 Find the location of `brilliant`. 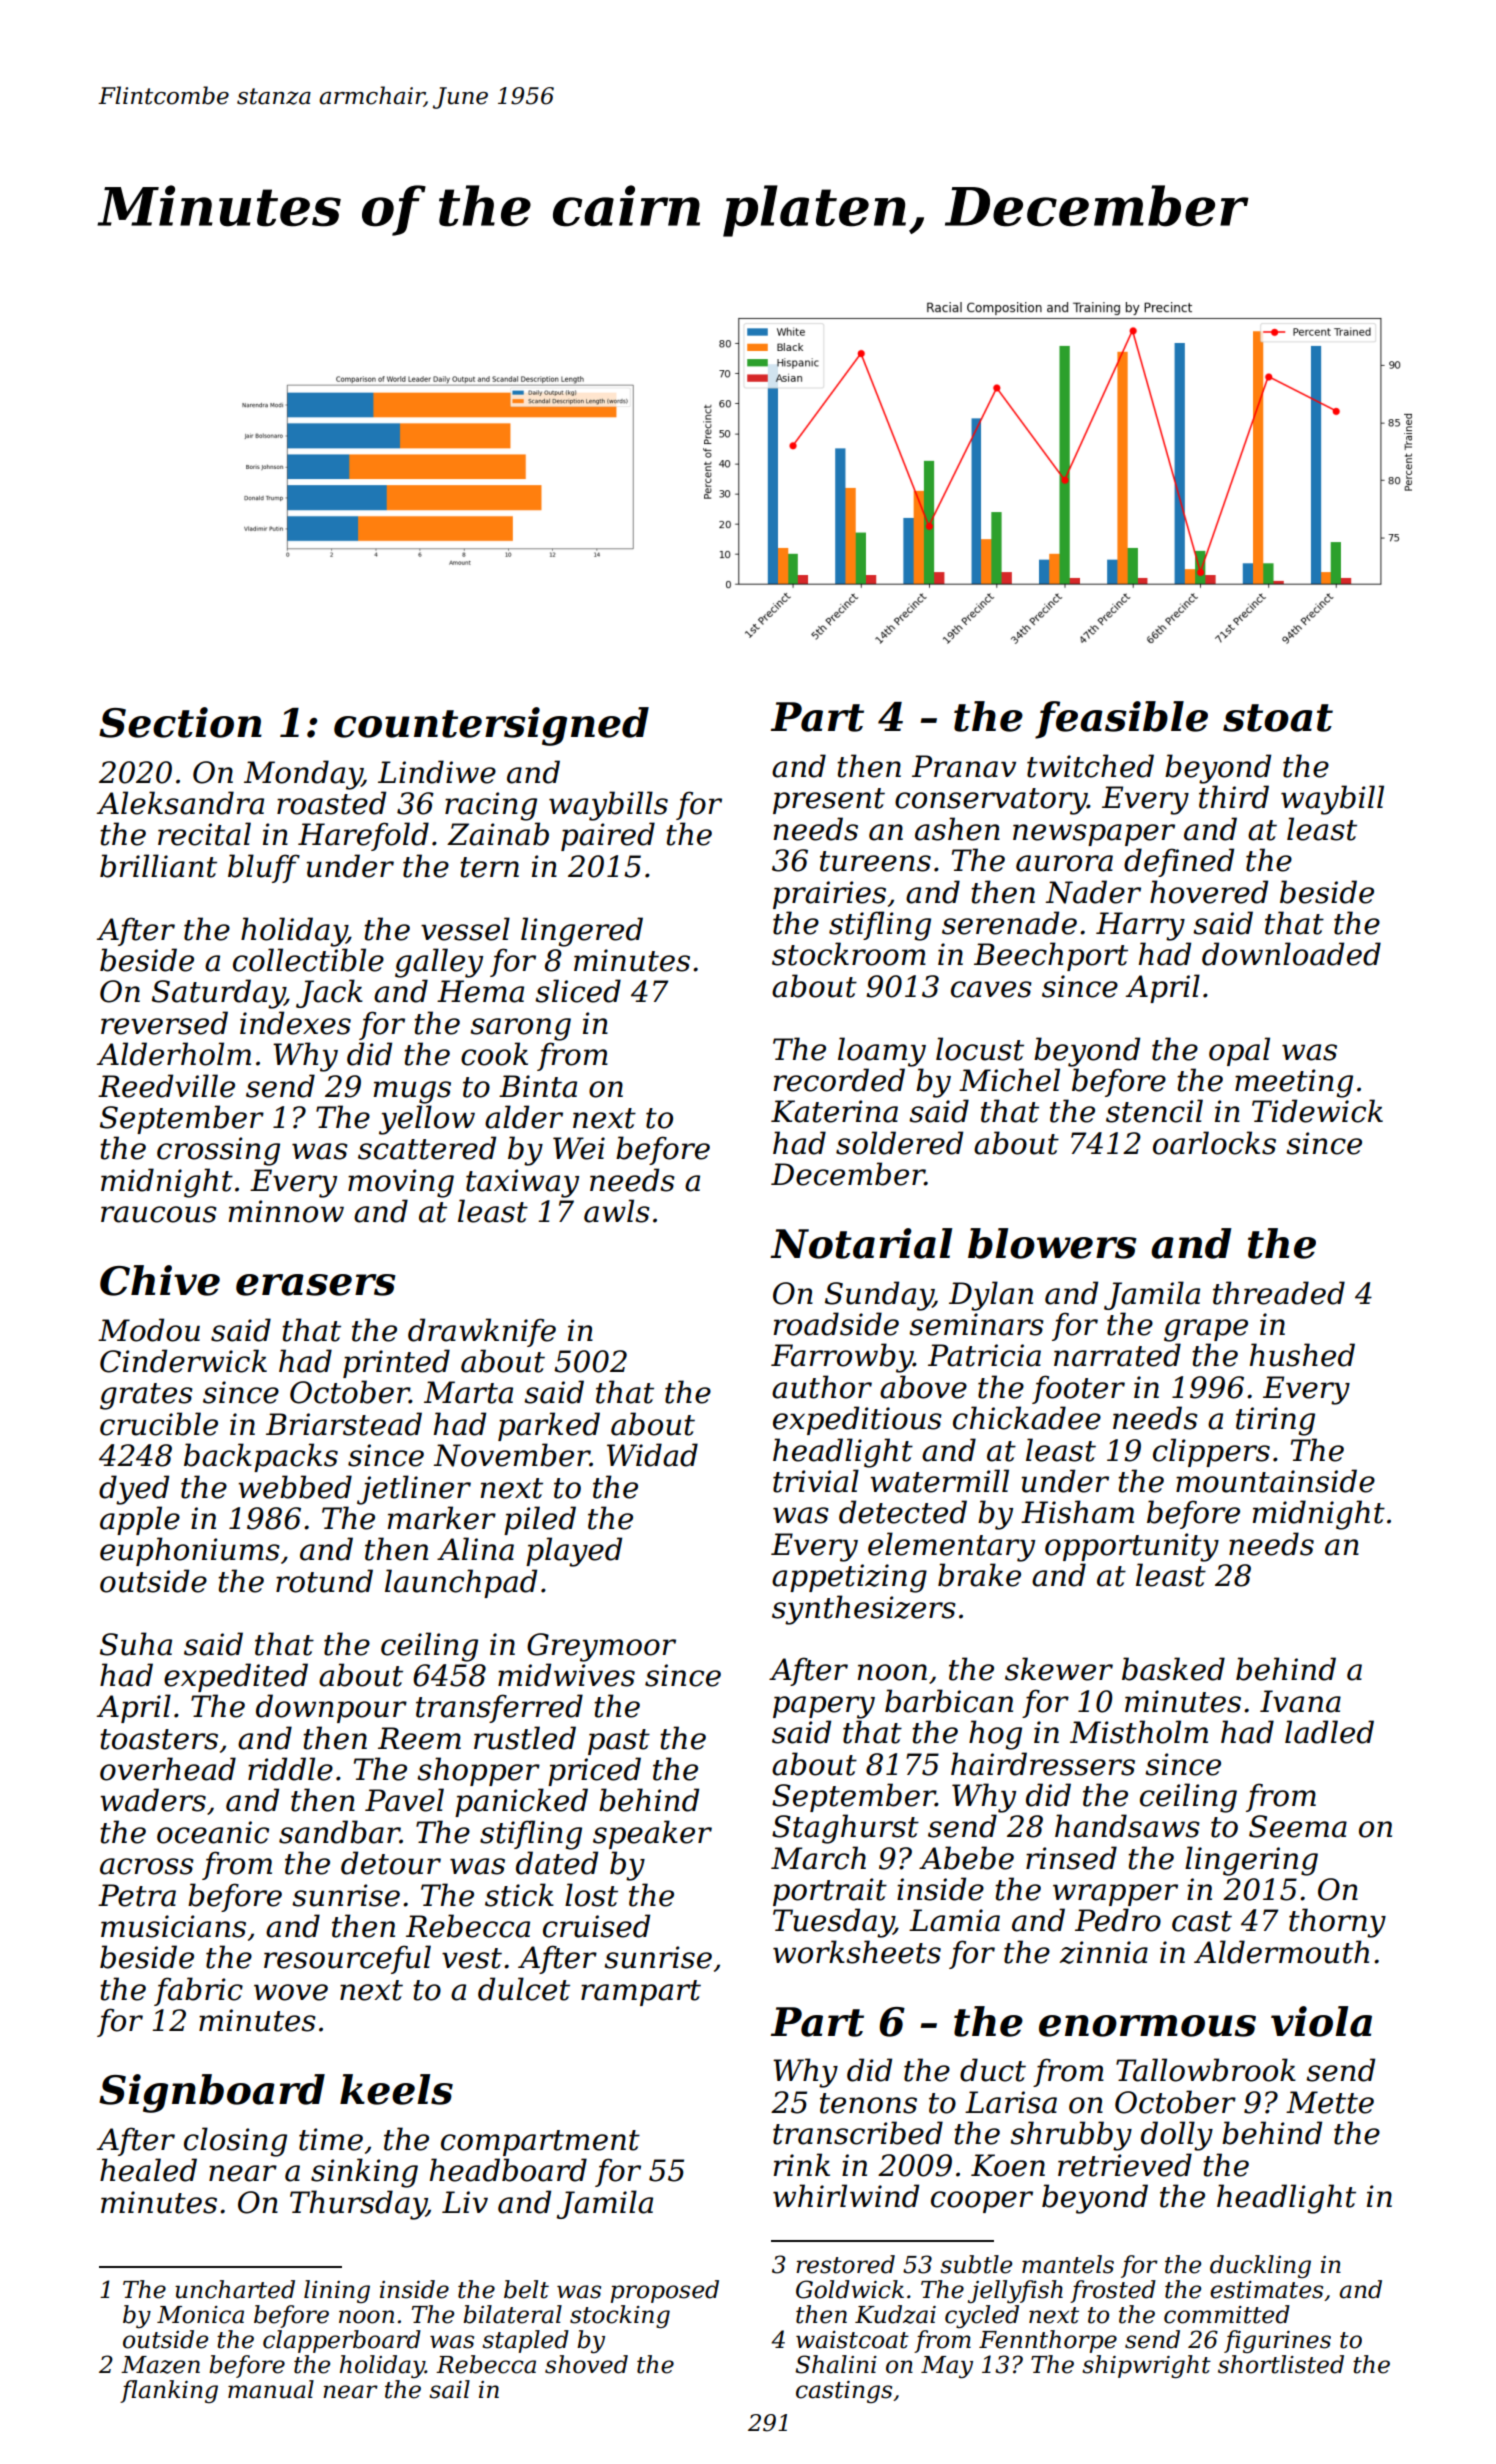

brilliant is located at coordinates (158, 866).
